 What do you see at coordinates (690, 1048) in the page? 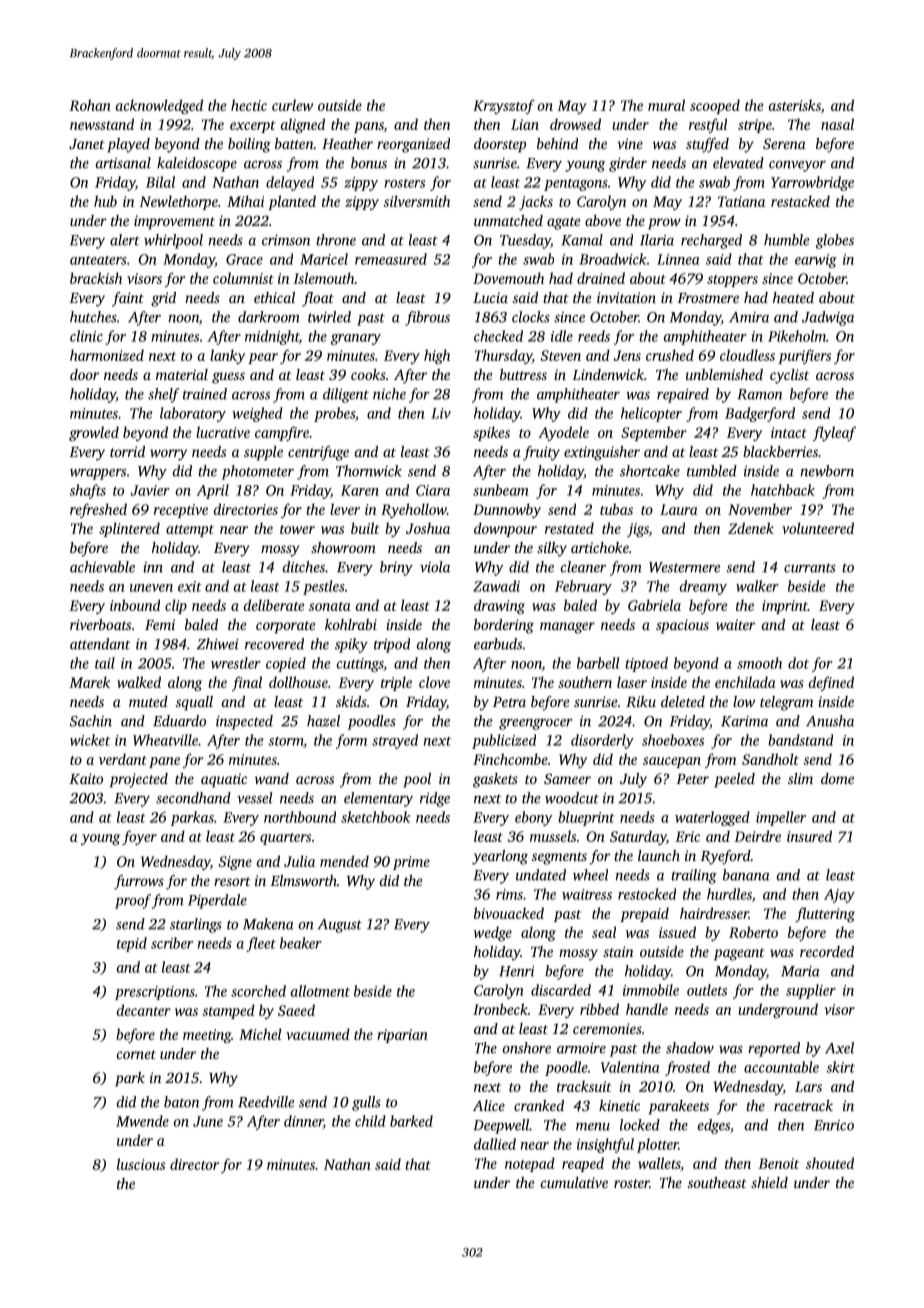
I see `shadow` at bounding box center [690, 1048].
